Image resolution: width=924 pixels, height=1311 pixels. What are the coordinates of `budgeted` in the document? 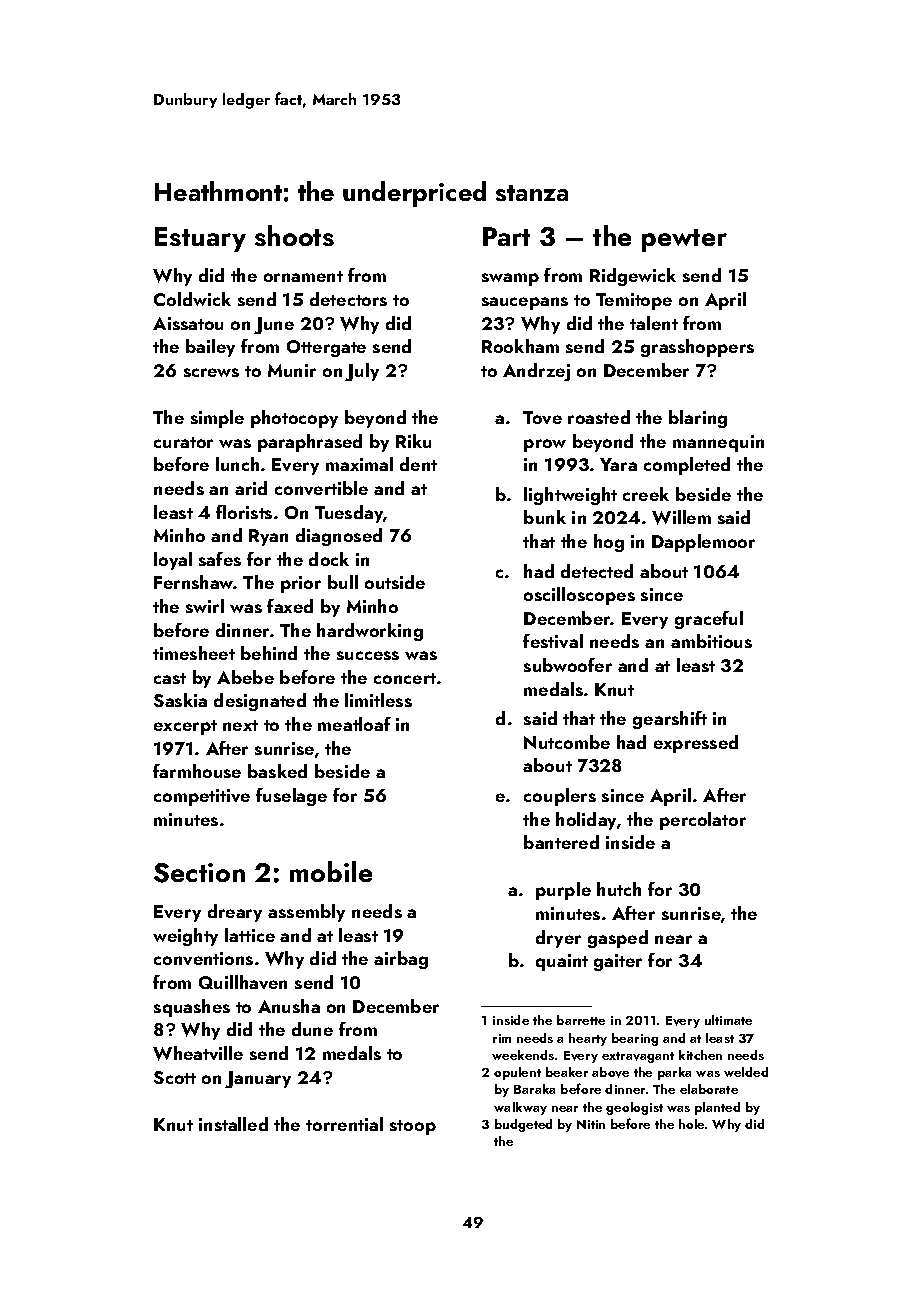 It's located at (523, 1125).
